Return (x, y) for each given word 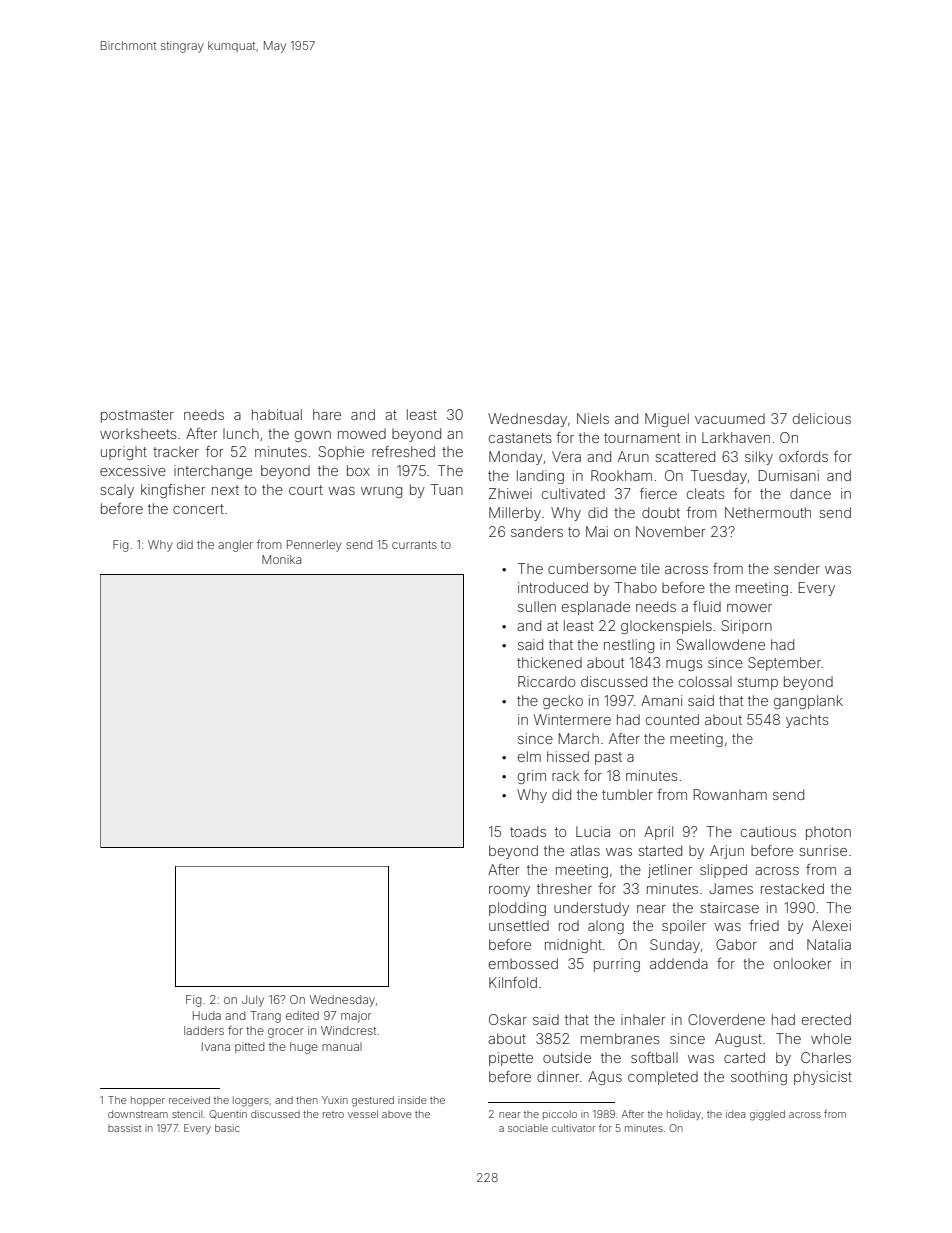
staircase (729, 907)
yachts (807, 721)
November (670, 531)
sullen (537, 606)
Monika (281, 559)
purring (617, 965)
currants (414, 545)
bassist (124, 1128)
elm (529, 756)
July (253, 1001)
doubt (661, 512)
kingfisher (173, 491)
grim (532, 777)
